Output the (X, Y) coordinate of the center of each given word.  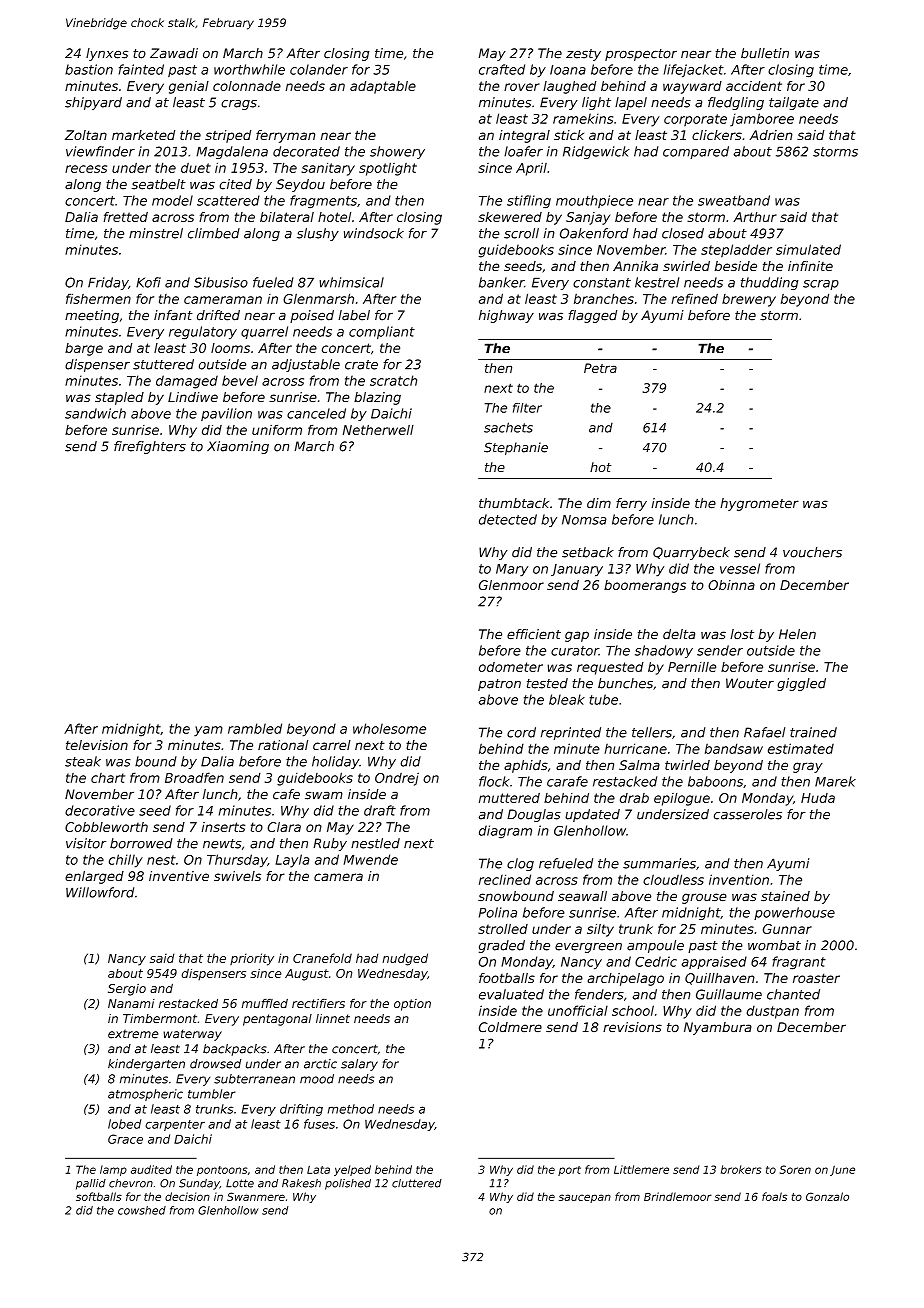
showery (397, 152)
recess (86, 169)
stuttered (163, 364)
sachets (508, 427)
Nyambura (718, 1028)
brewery (749, 300)
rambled (255, 728)
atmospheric (145, 1095)
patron (499, 685)
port (569, 1171)
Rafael (764, 732)
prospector (641, 55)
